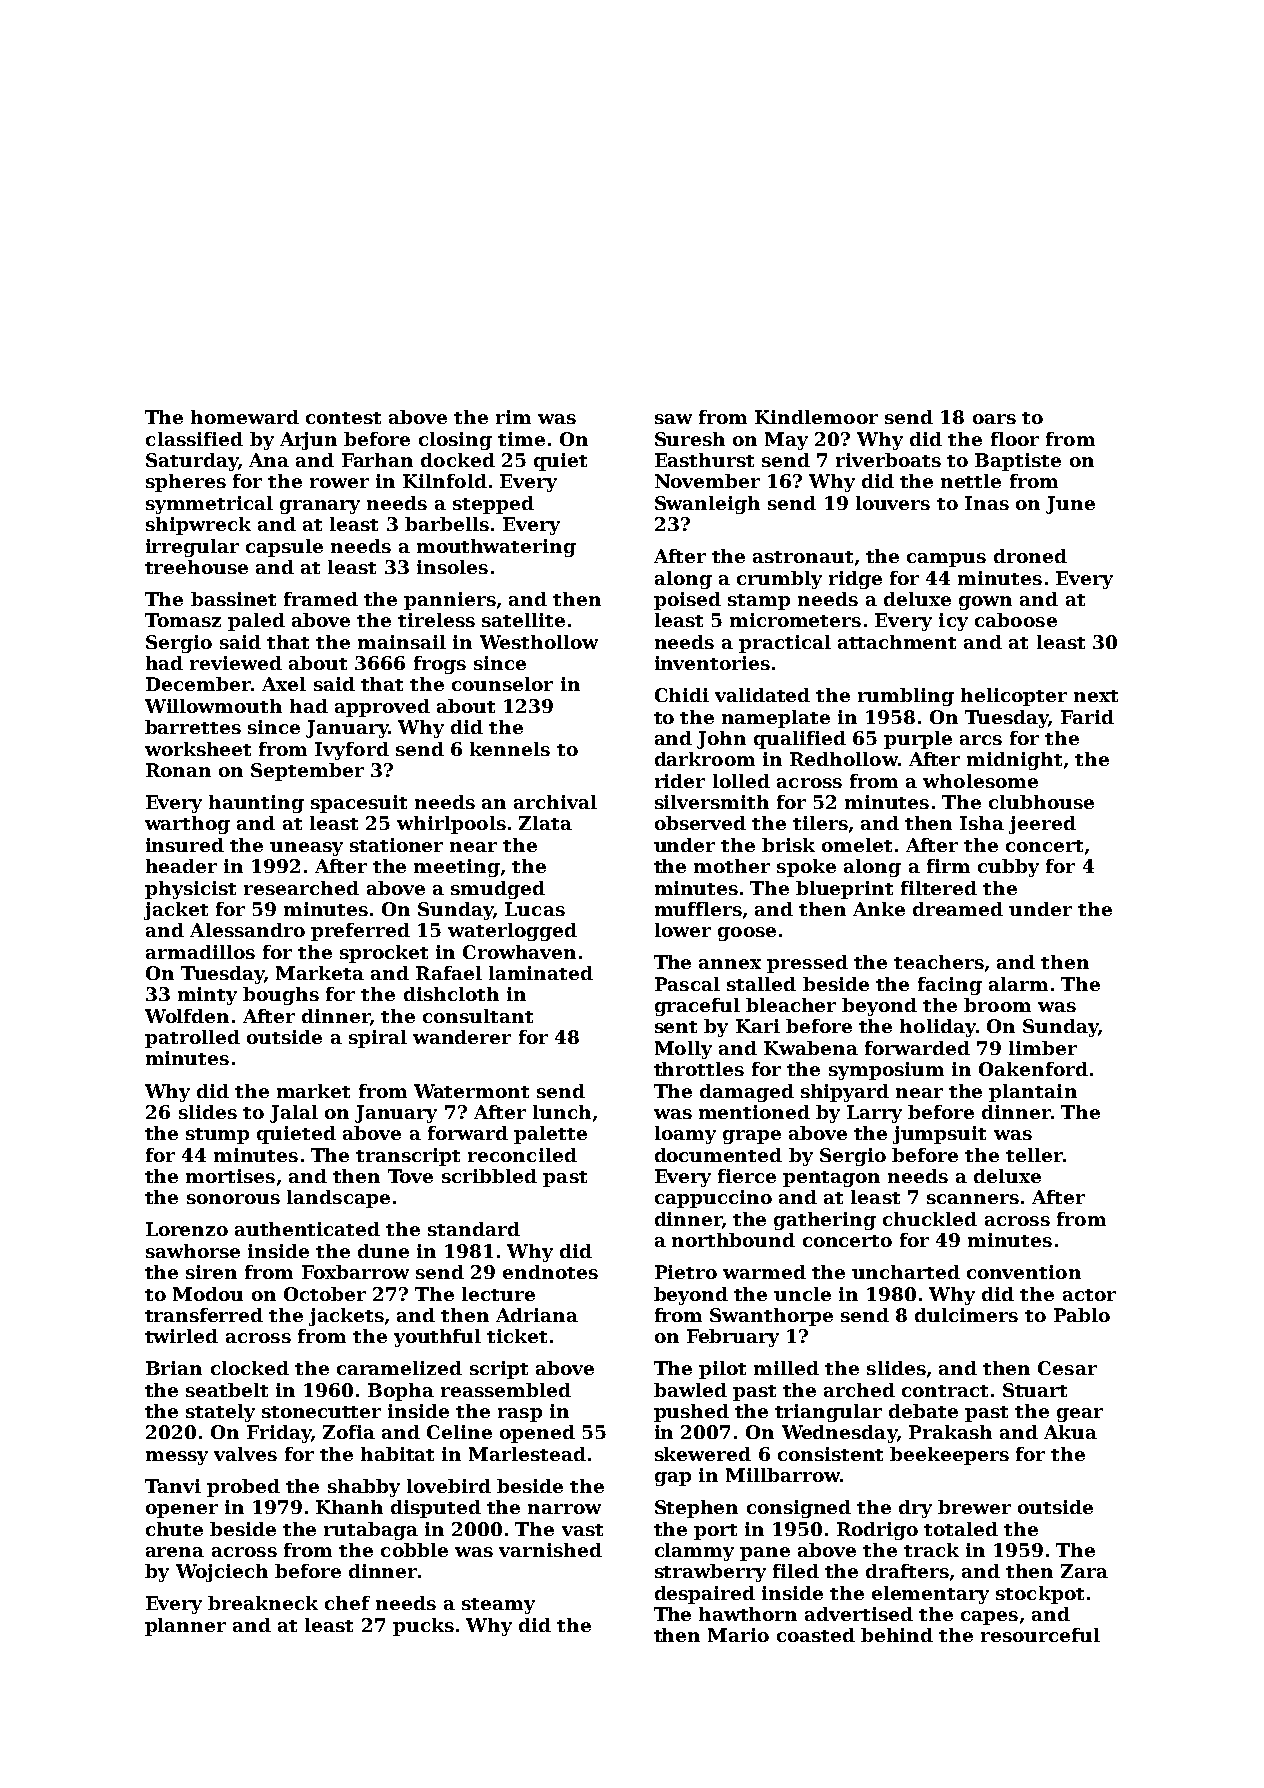 The image size is (1264, 1788). Describe the element at coordinates (994, 419) in the image. I see `oars` at that location.
